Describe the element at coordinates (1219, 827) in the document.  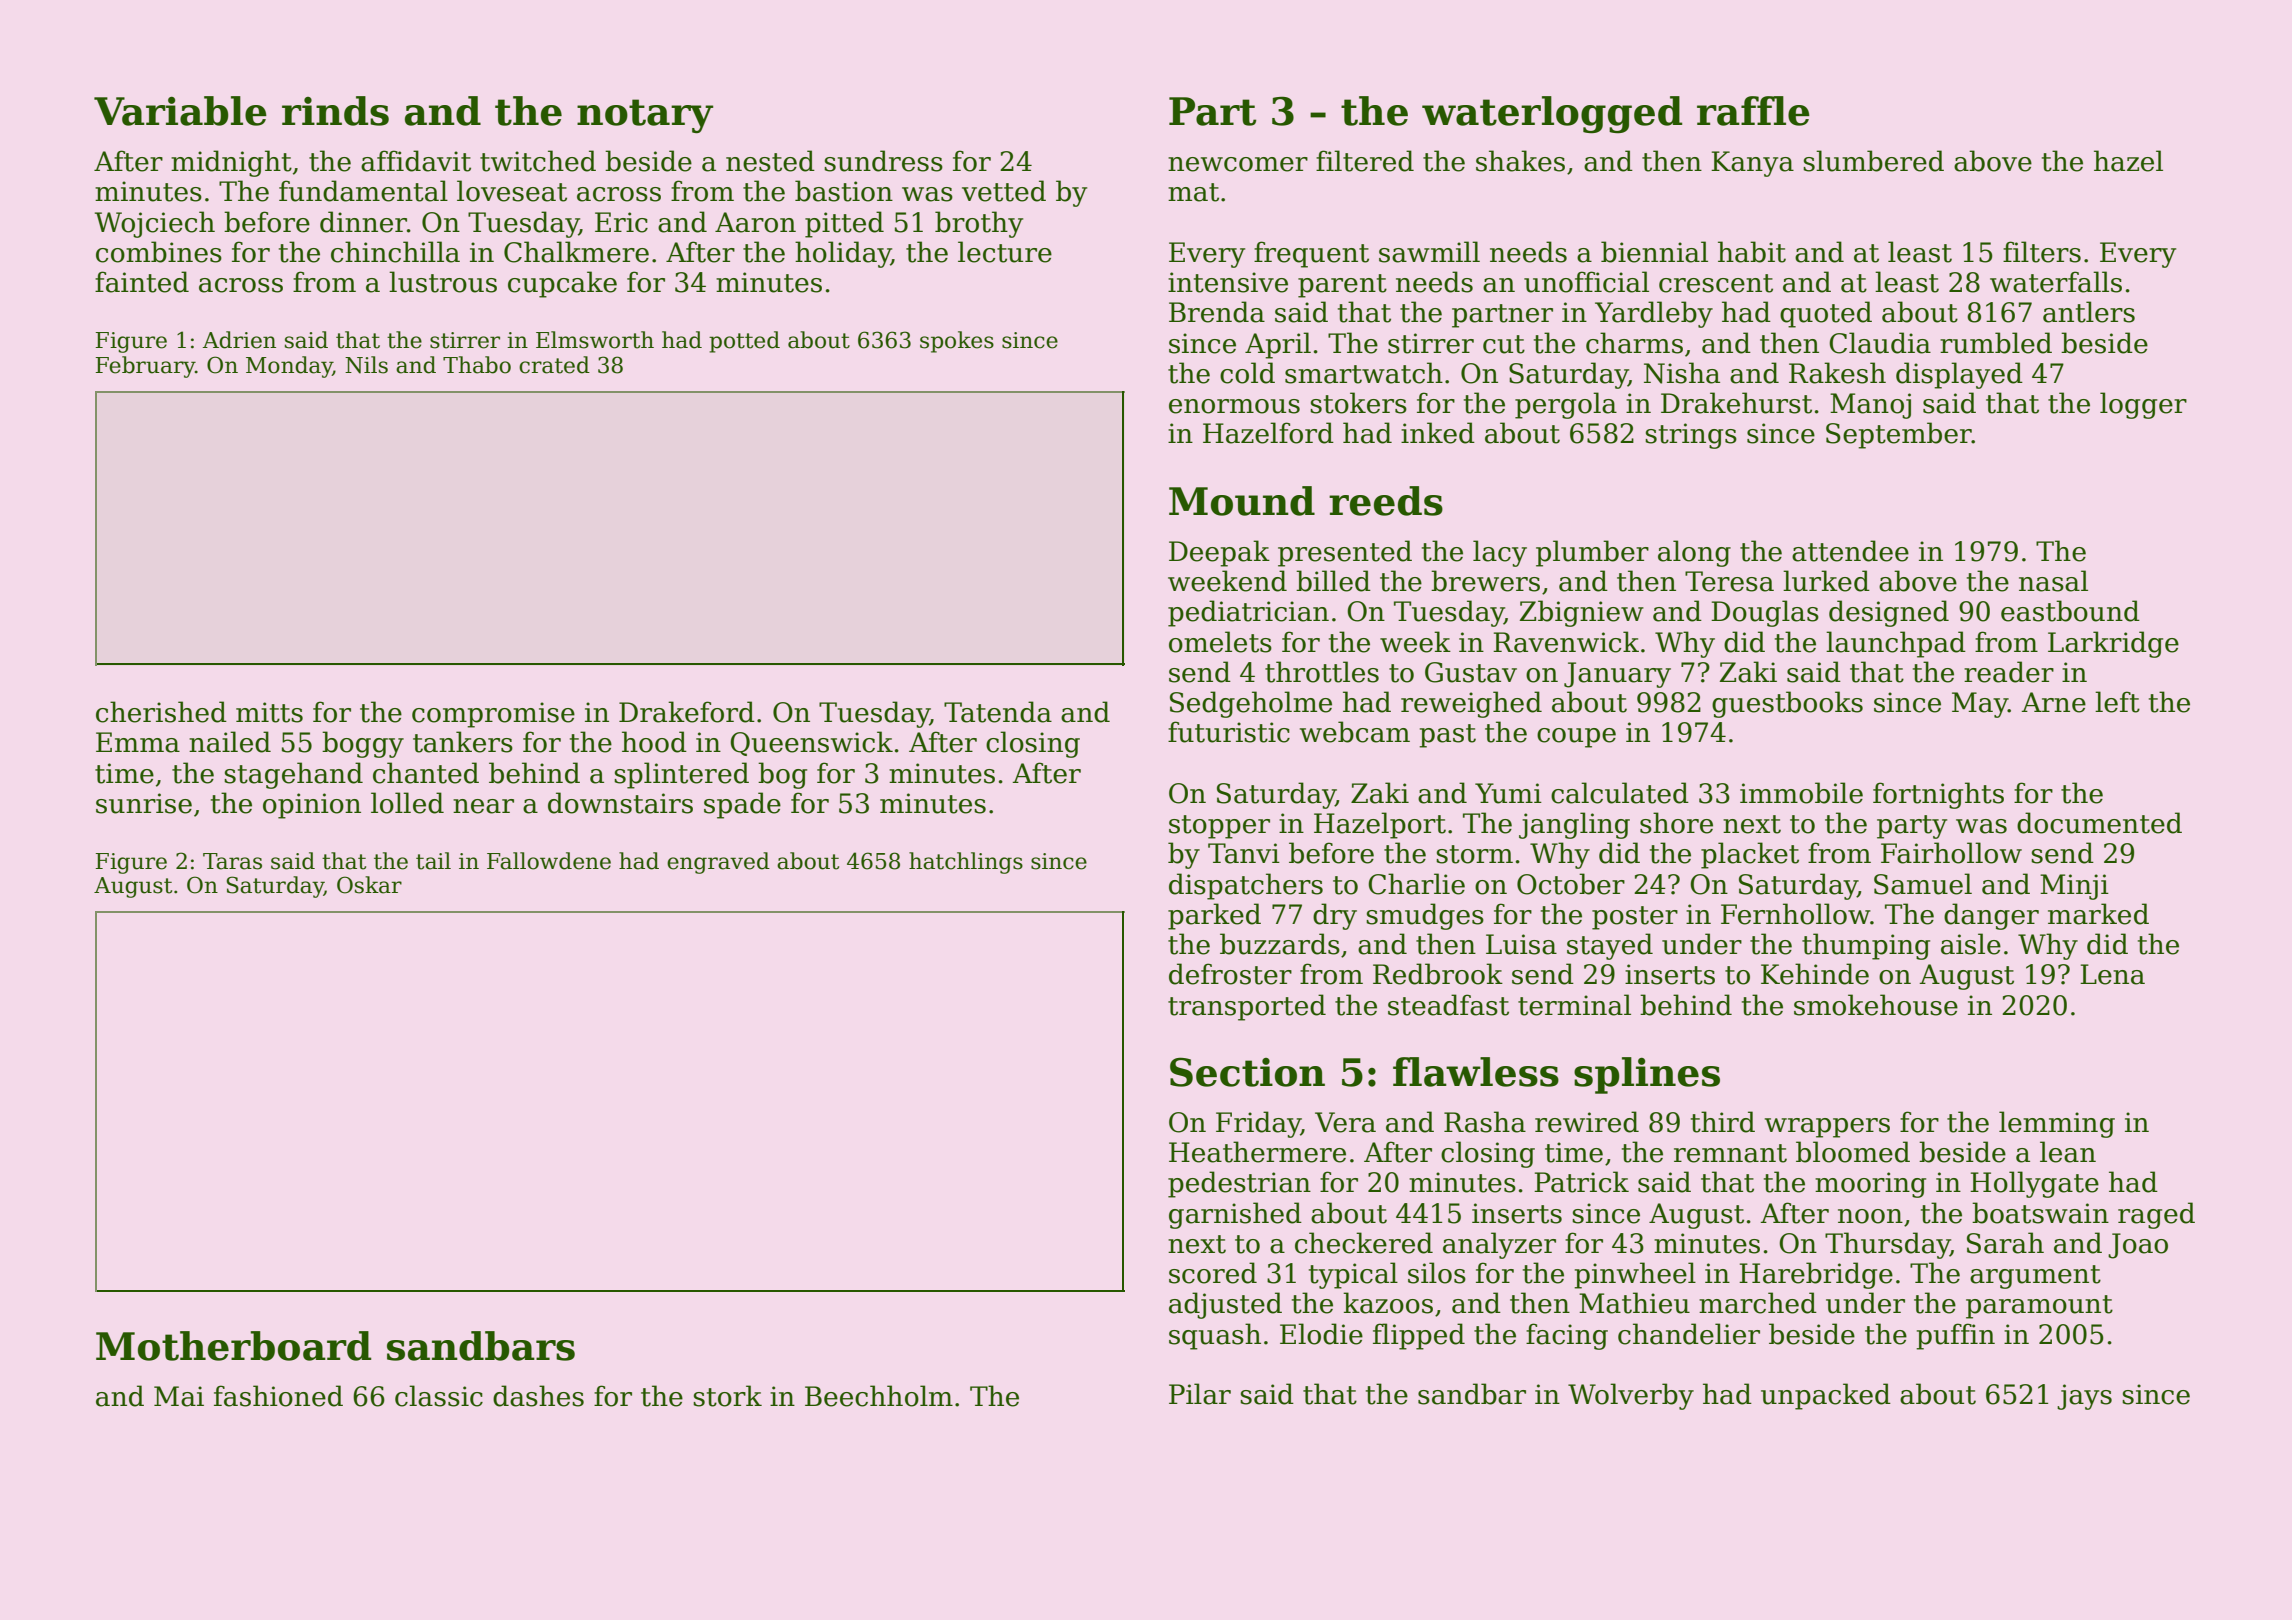
I see `stopper` at that location.
